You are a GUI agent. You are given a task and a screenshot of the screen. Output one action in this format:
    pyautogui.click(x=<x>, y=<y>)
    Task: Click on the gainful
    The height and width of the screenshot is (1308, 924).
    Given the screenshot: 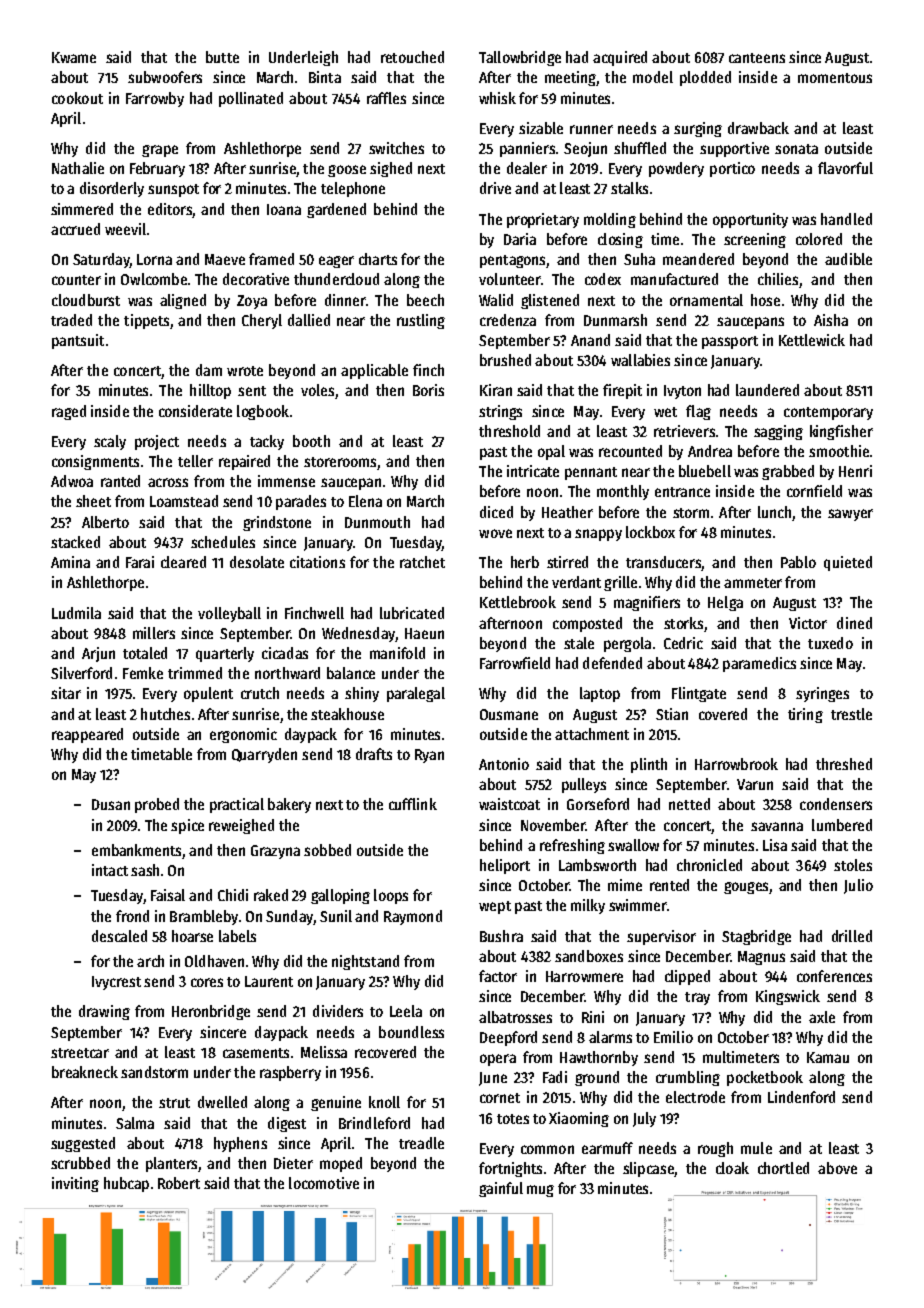 What is the action you would take?
    pyautogui.click(x=501, y=1189)
